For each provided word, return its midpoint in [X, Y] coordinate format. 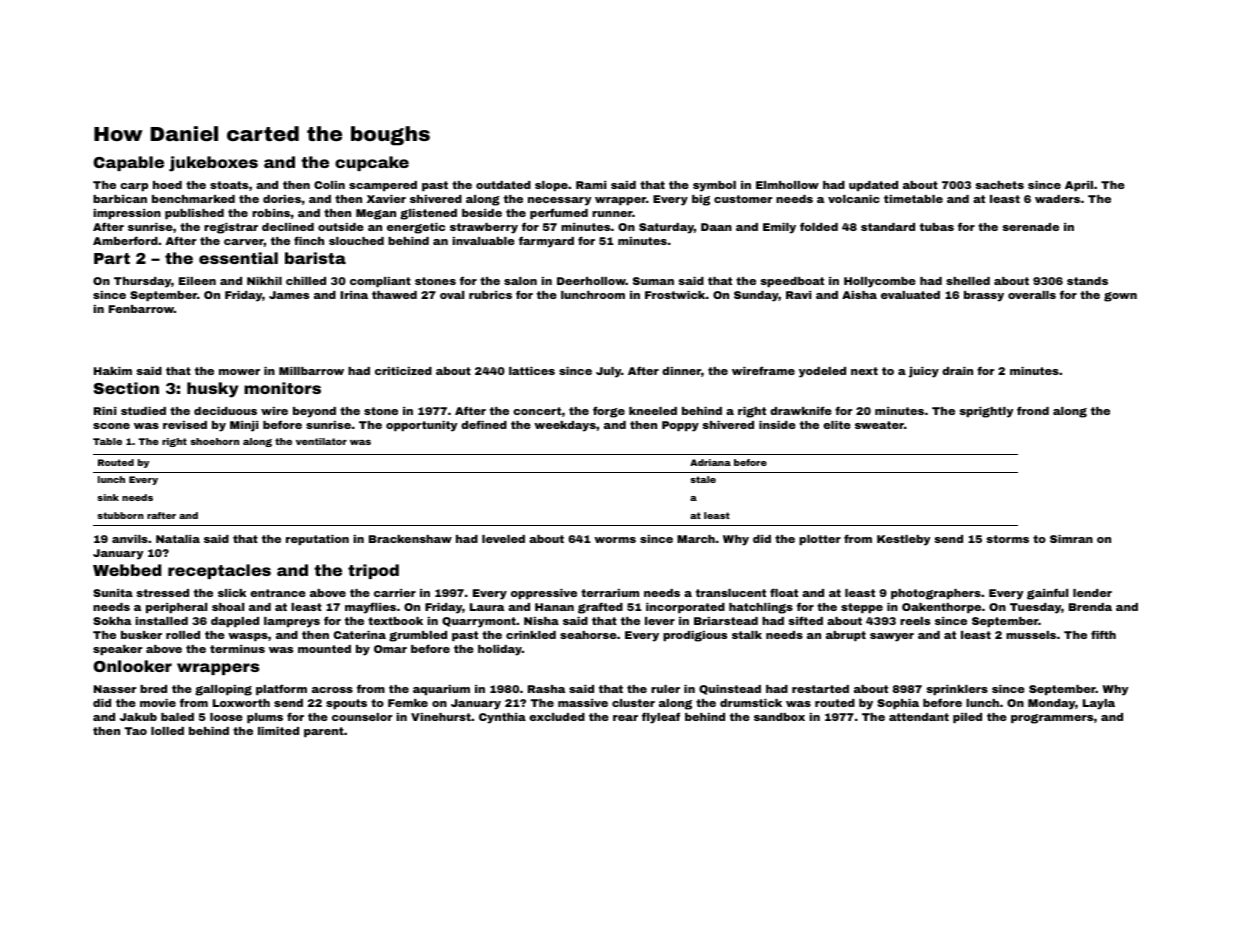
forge [609, 412]
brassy [984, 296]
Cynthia [502, 718]
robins [271, 213]
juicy [924, 372]
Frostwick [675, 295]
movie [158, 703]
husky [212, 390]
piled [967, 718]
